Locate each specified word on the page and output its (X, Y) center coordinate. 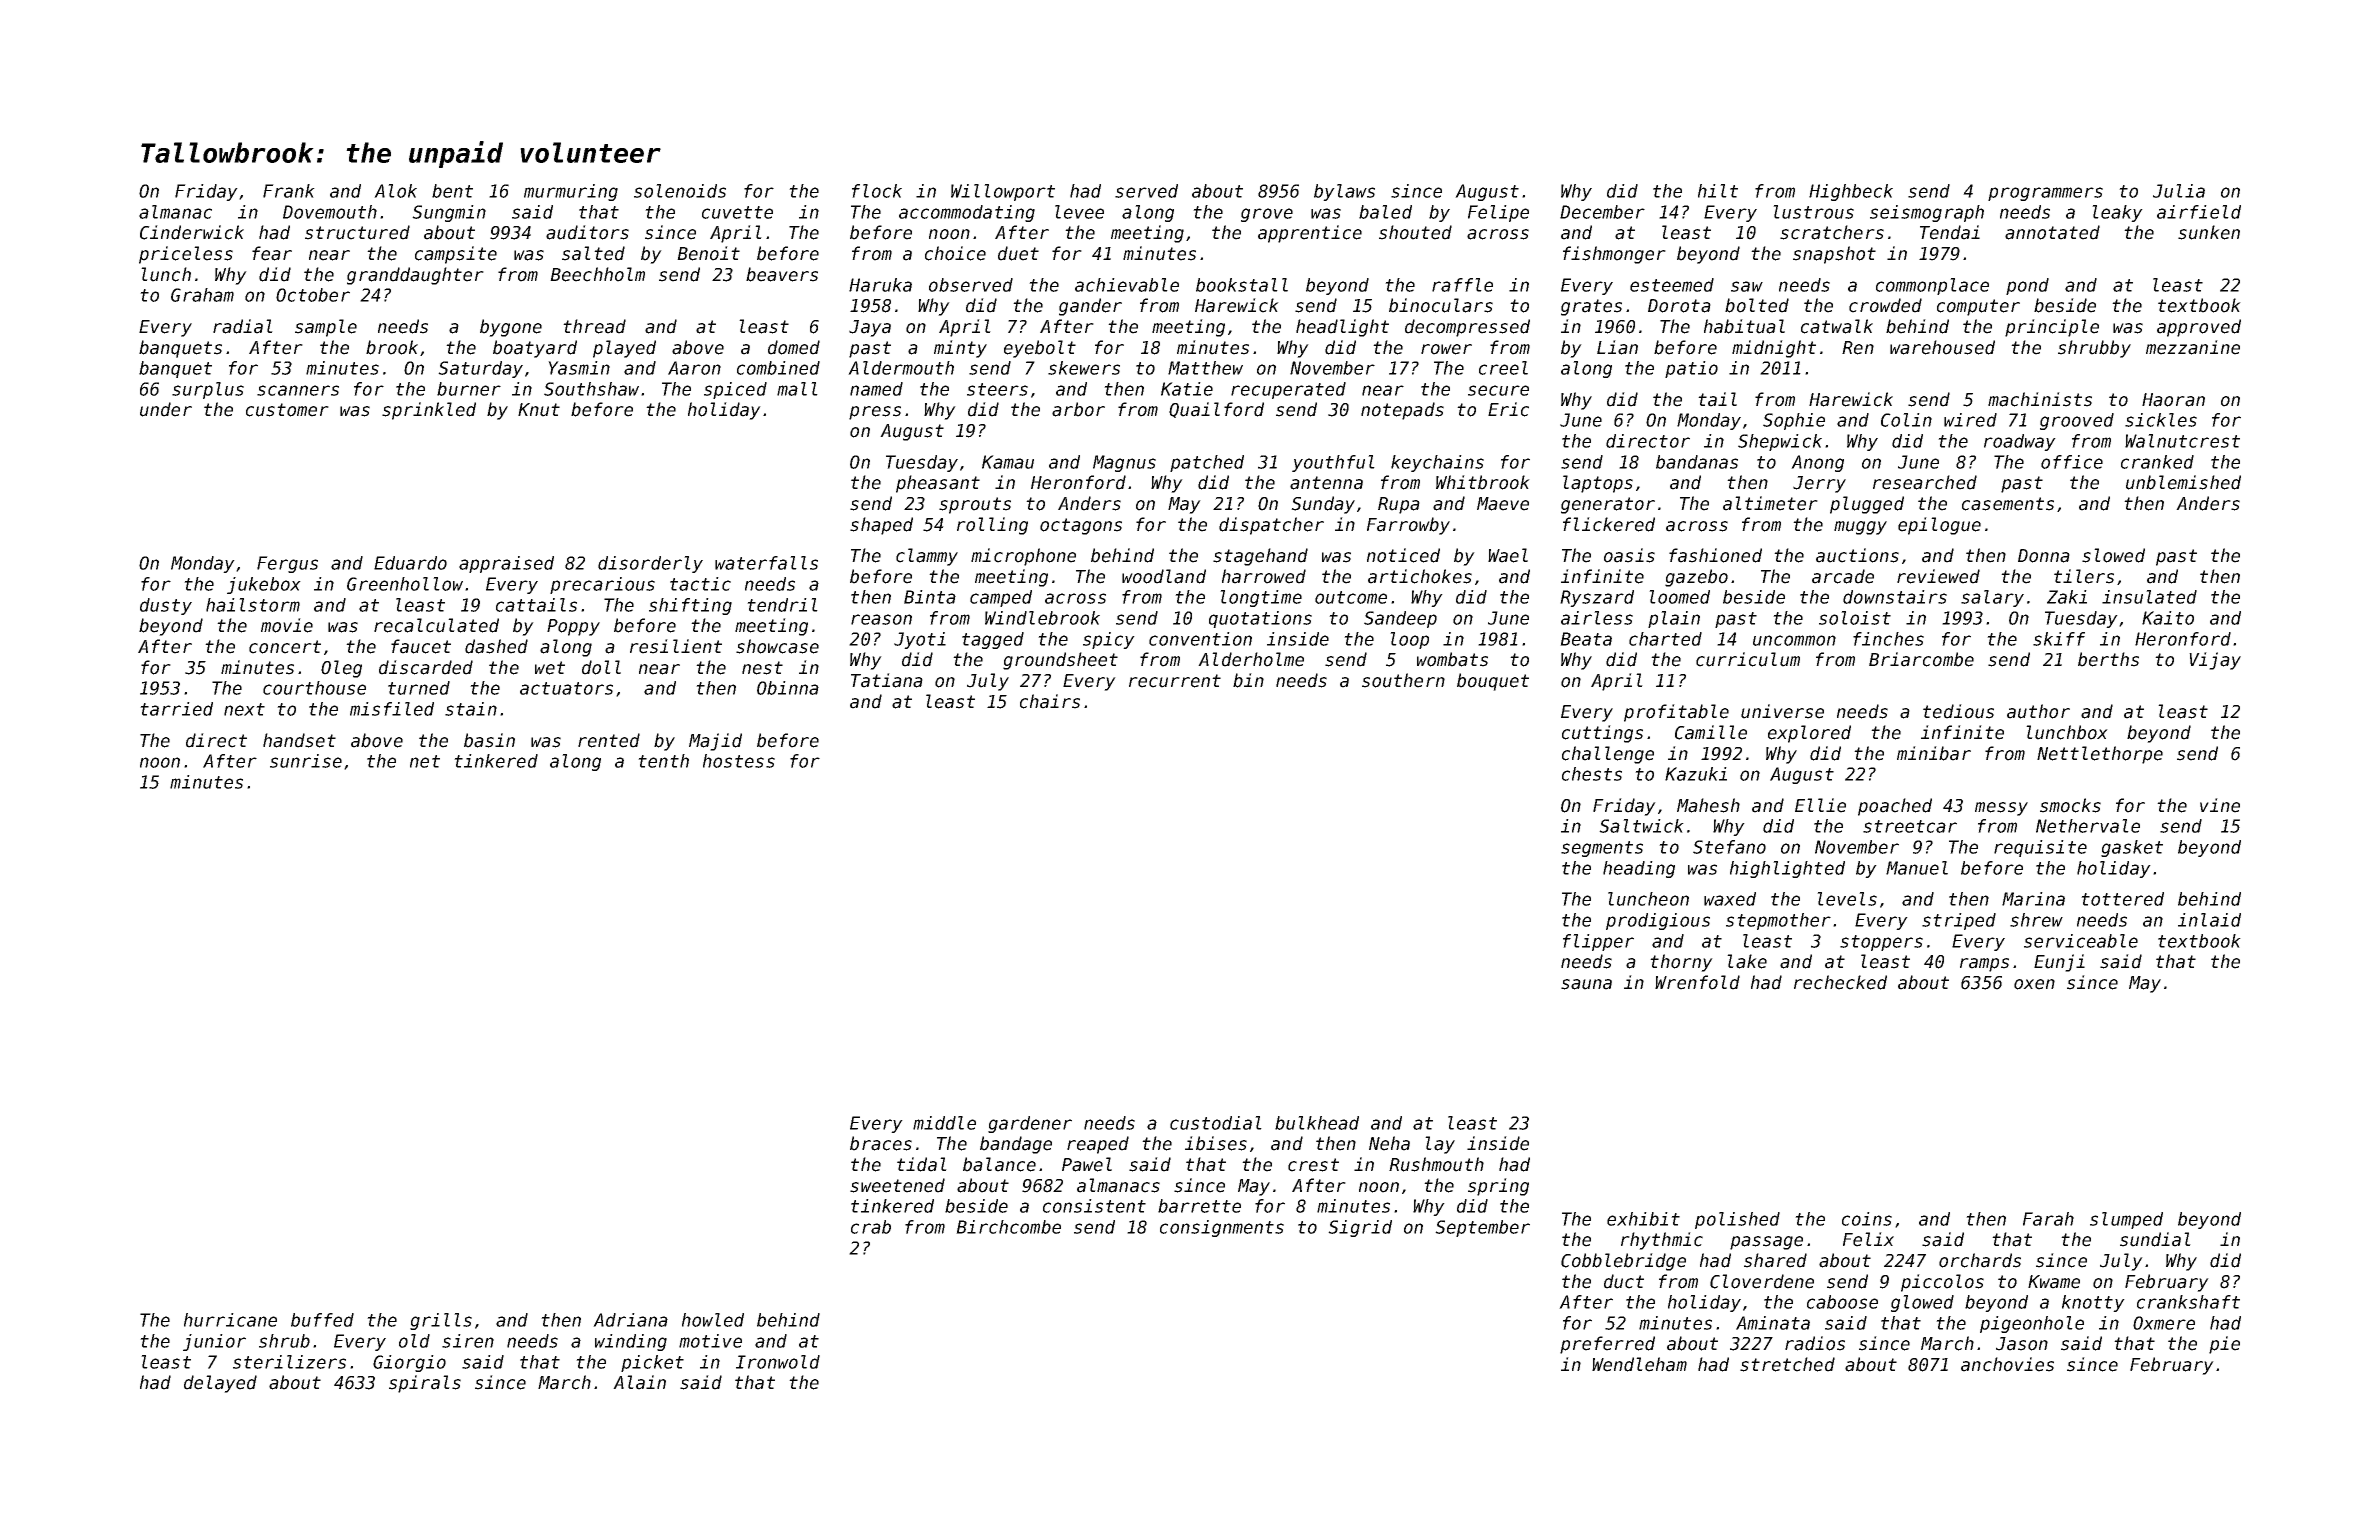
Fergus (287, 564)
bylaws (1344, 192)
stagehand (1260, 557)
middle (944, 1123)
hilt (1718, 191)
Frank (289, 191)
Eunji (2059, 963)
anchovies (2007, 1364)
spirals (425, 1384)
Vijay (2215, 661)
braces (881, 1143)
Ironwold (778, 1362)
